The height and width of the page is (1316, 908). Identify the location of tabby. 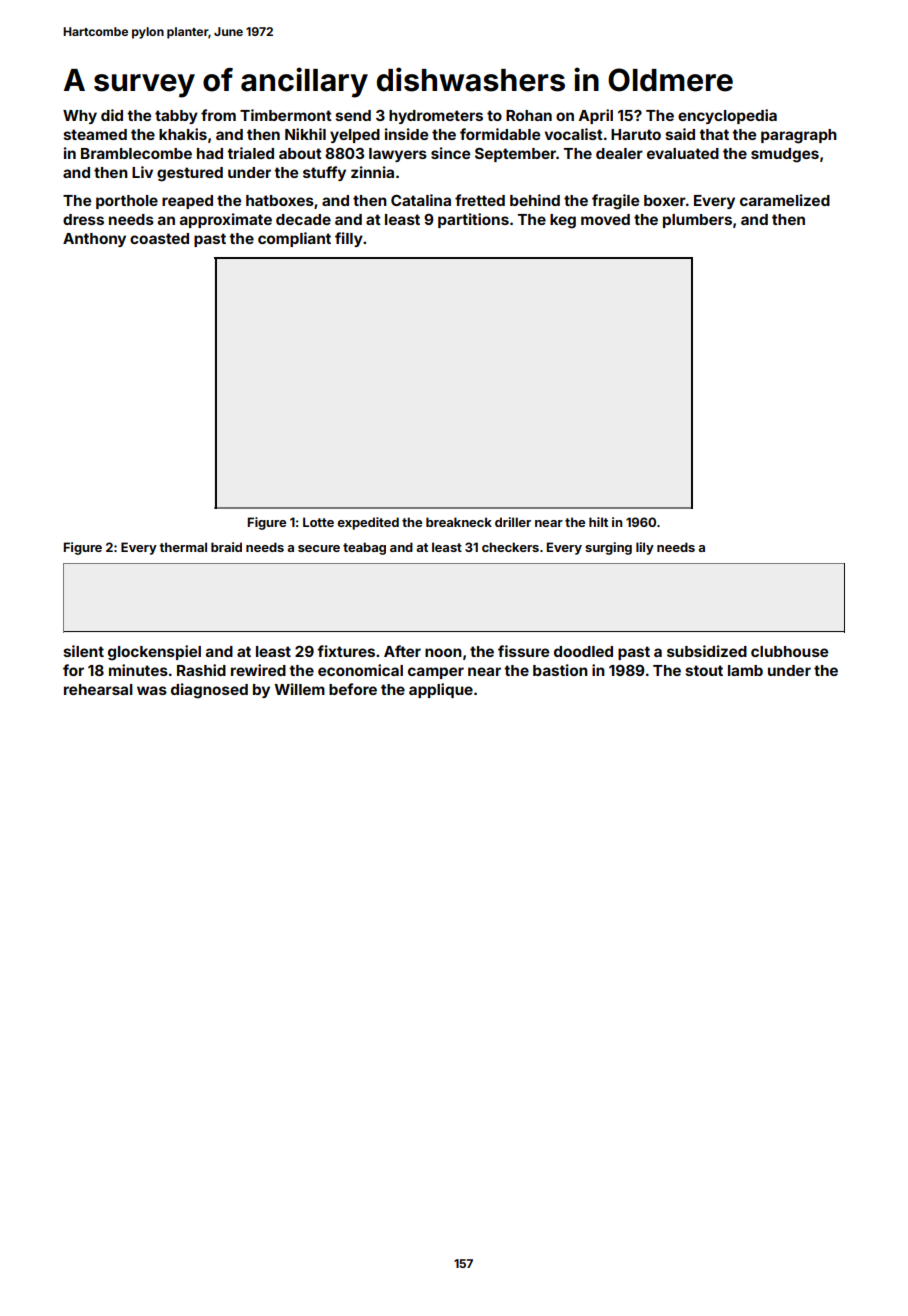
(176, 117).
